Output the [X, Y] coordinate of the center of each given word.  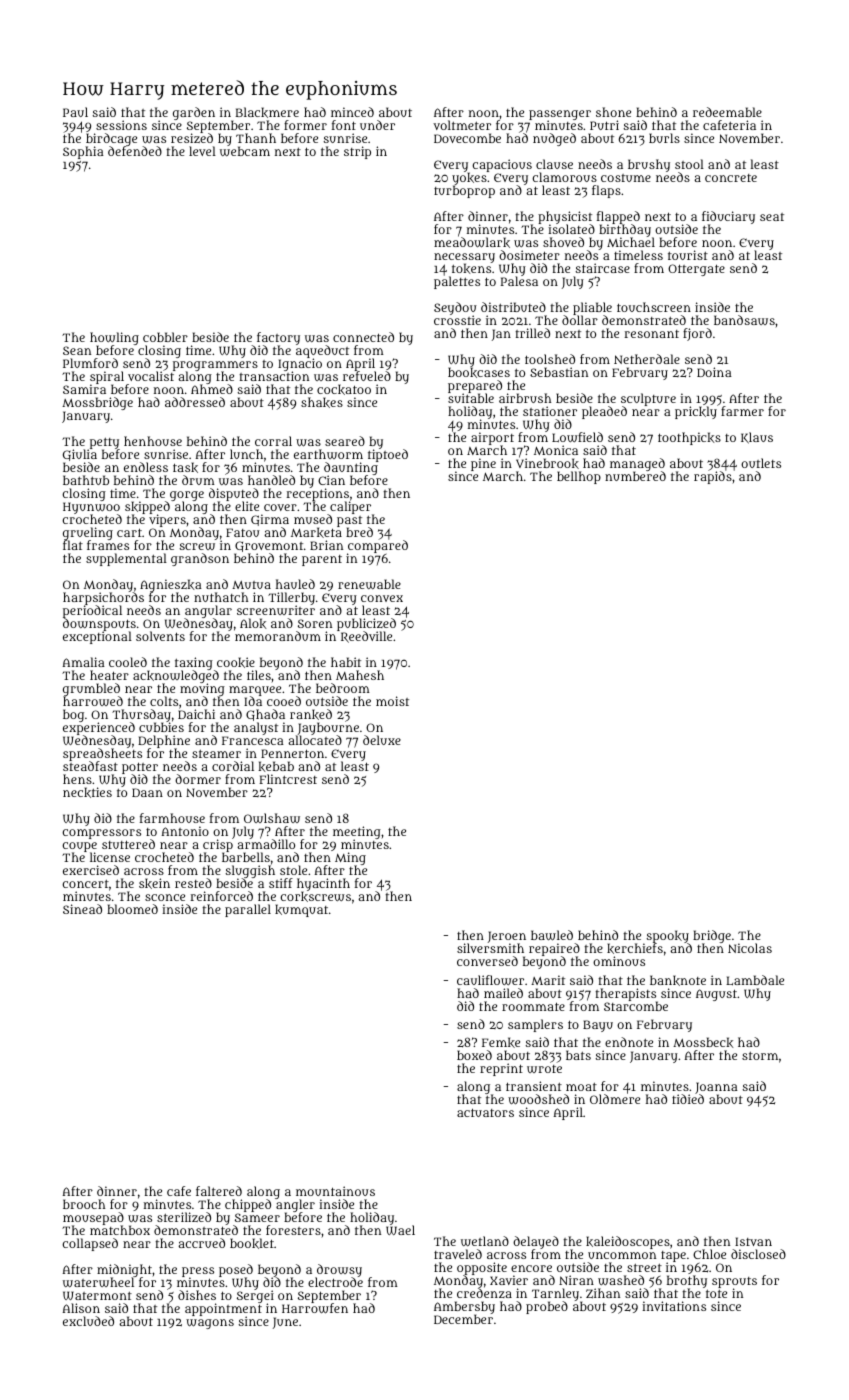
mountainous [335, 1191]
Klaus [757, 438]
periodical [92, 611]
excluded [88, 1321]
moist [392, 701]
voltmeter [462, 125]
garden [194, 113]
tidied [688, 1099]
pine [483, 464]
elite [247, 506]
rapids [713, 477]
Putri [604, 125]
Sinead [82, 909]
